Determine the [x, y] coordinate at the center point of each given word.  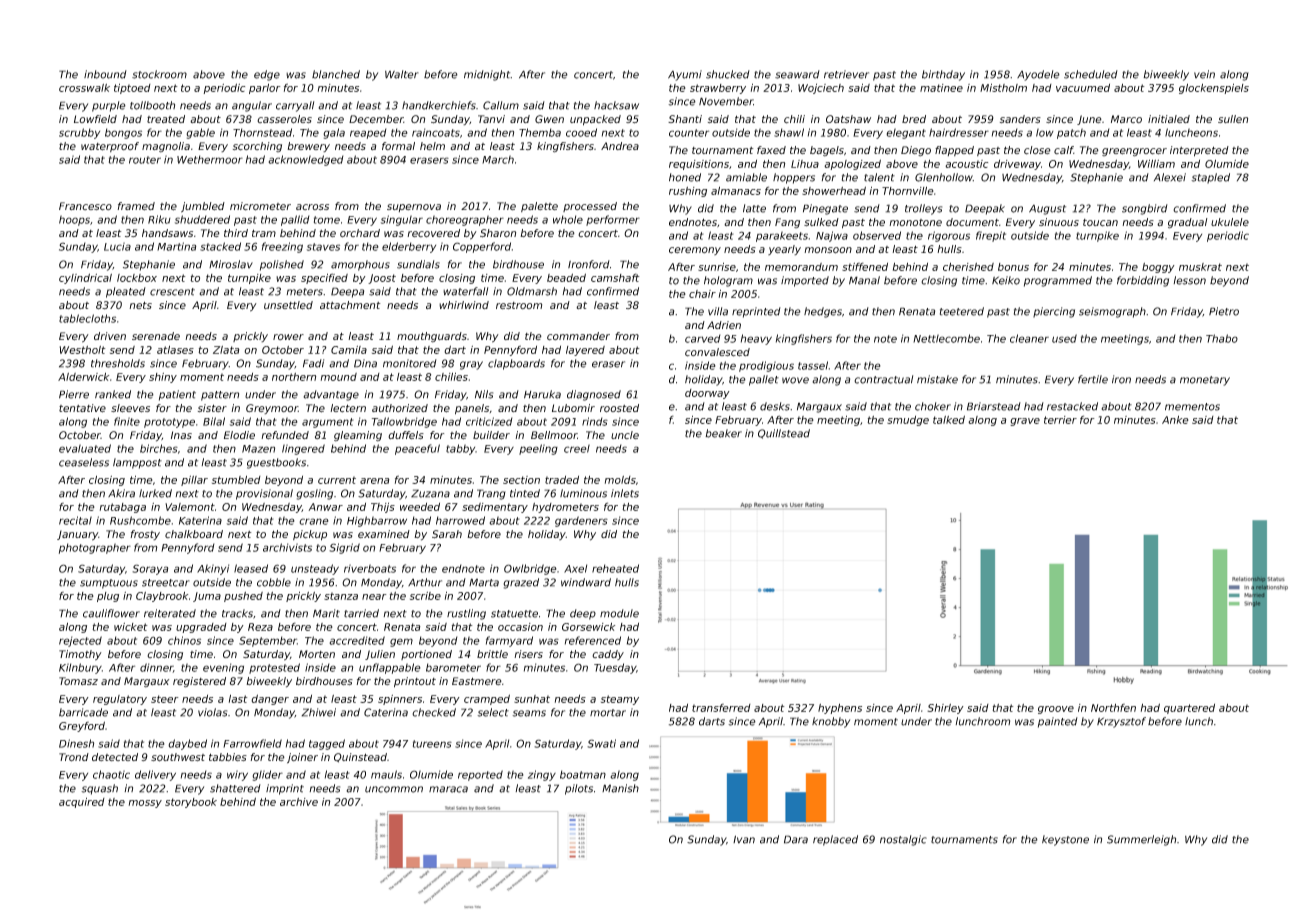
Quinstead [360, 758]
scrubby [79, 133]
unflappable [390, 668]
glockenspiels [1214, 89]
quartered [1189, 709]
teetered [962, 311]
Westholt [82, 350]
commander [578, 336]
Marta [484, 582]
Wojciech [821, 89]
